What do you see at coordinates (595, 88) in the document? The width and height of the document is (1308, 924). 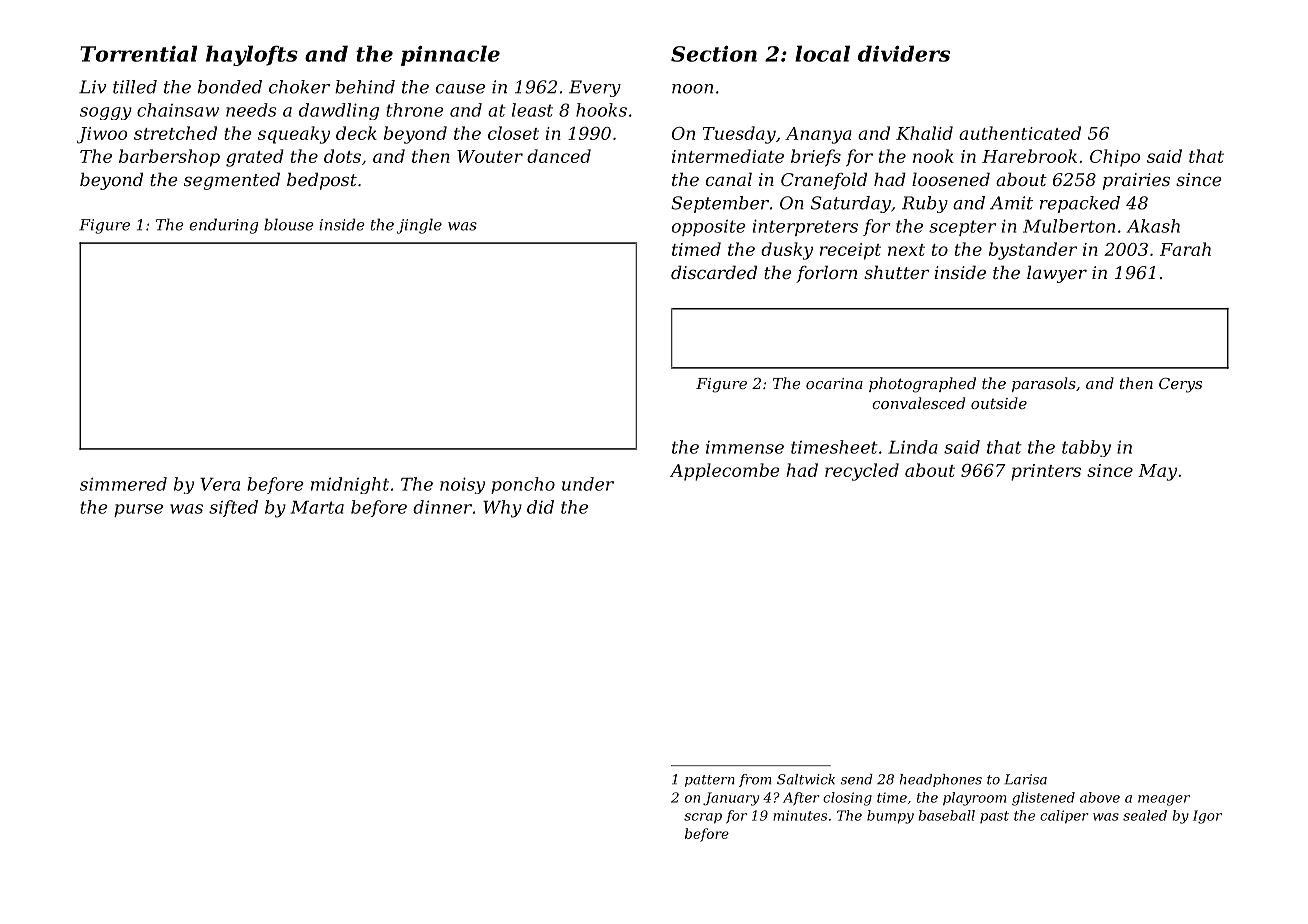 I see `Every` at bounding box center [595, 88].
